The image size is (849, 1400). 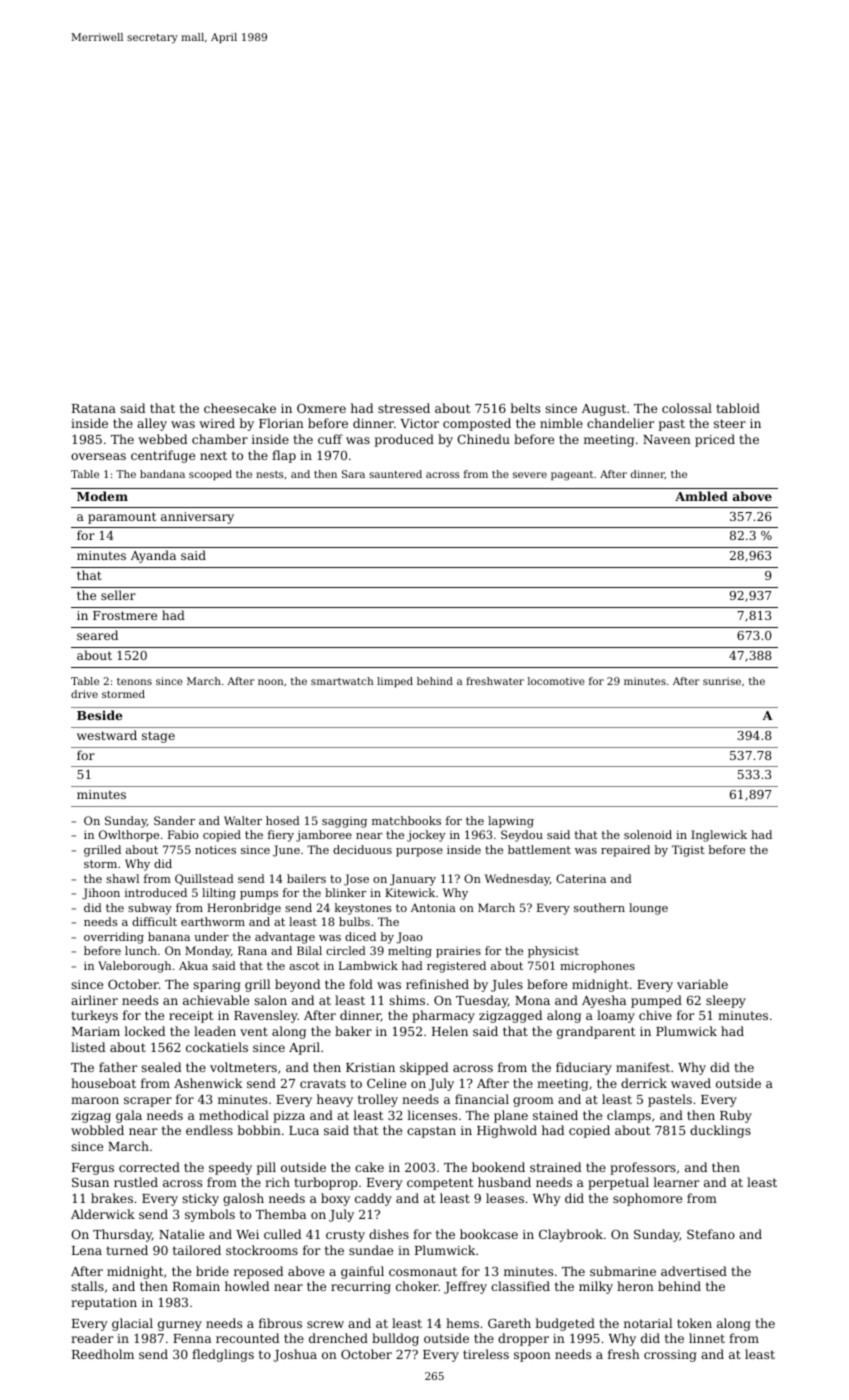 What do you see at coordinates (702, 984) in the document?
I see `variable` at bounding box center [702, 984].
